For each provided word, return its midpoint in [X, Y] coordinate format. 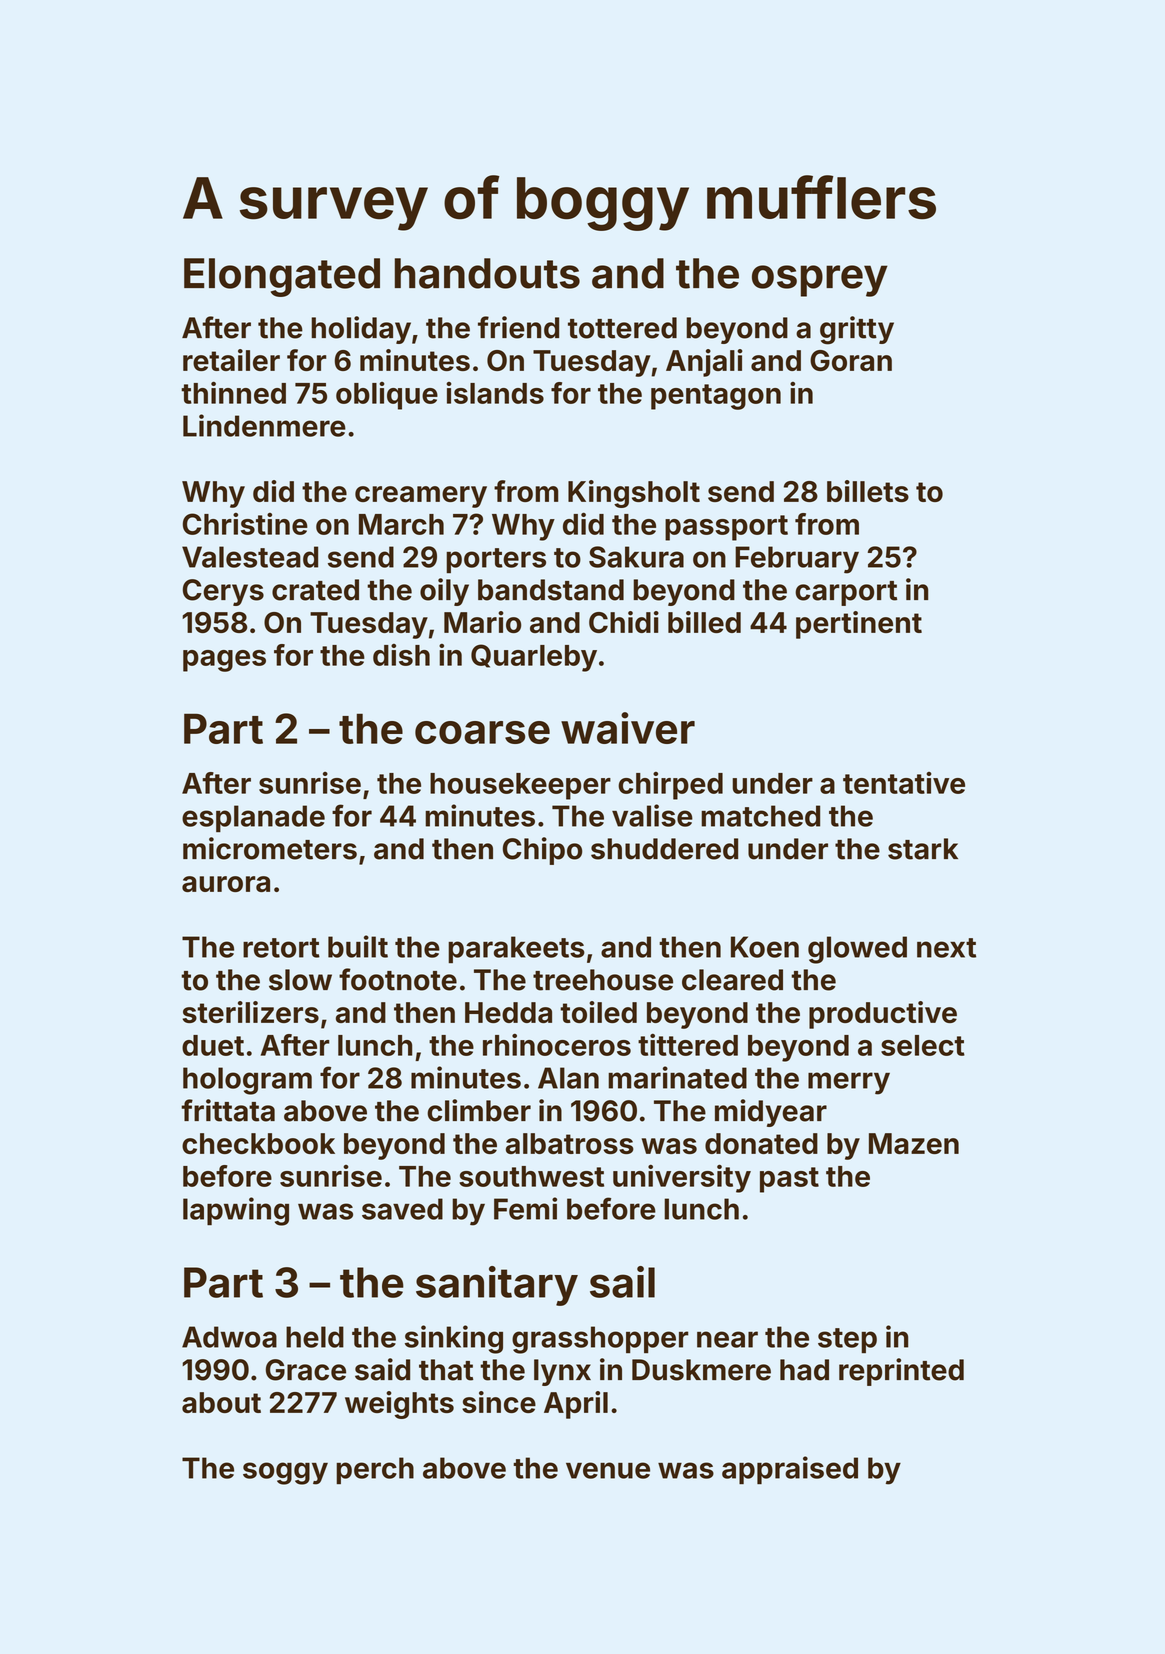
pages [224, 661]
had [804, 1370]
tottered [622, 328]
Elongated [282, 277]
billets [868, 491]
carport [846, 593]
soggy [285, 1473]
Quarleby [534, 658]
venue [608, 1470]
